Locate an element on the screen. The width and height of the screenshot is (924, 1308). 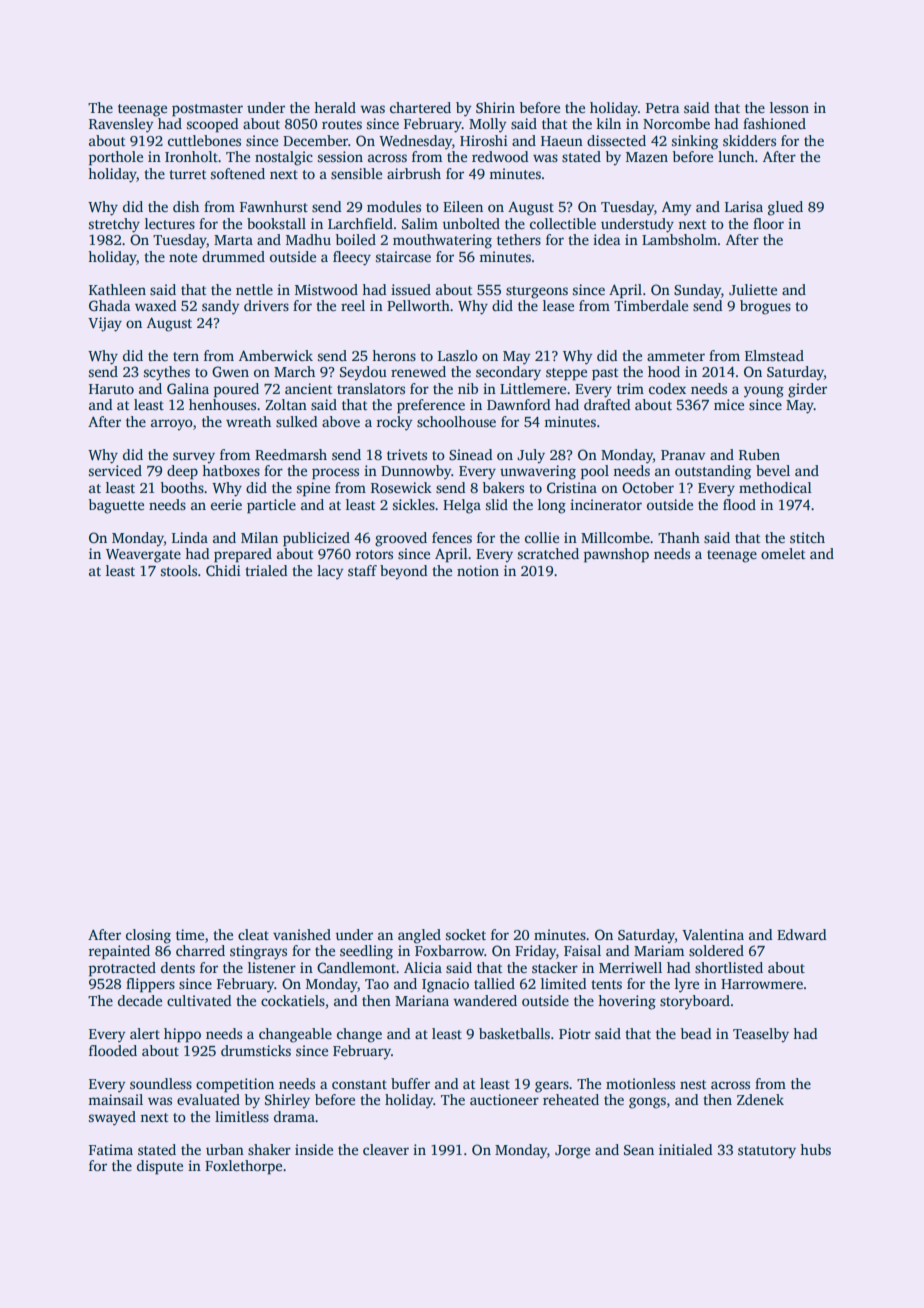
nest is located at coordinates (693, 1084).
